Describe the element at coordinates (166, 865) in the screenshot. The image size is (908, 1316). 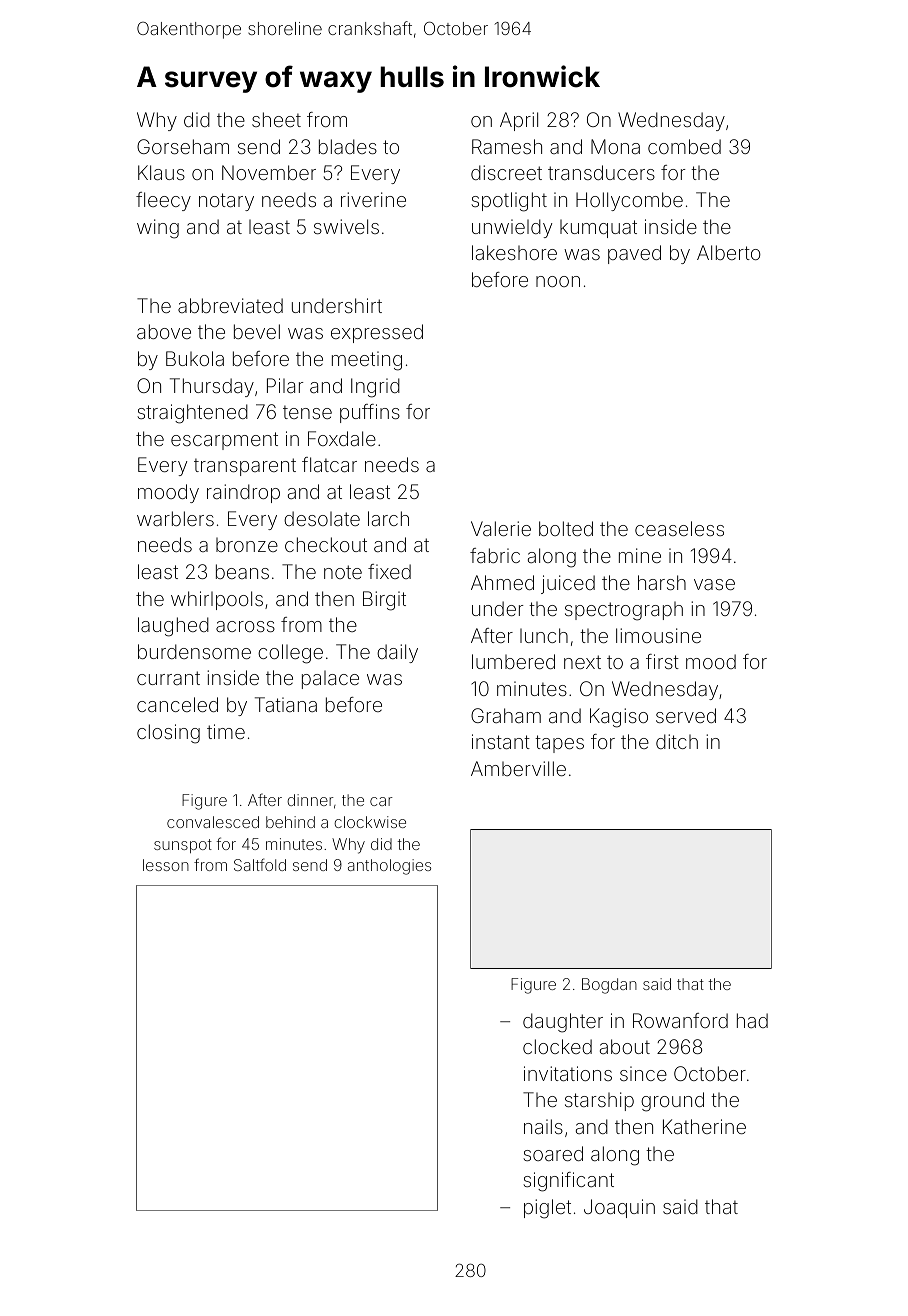
I see `lesson` at that location.
